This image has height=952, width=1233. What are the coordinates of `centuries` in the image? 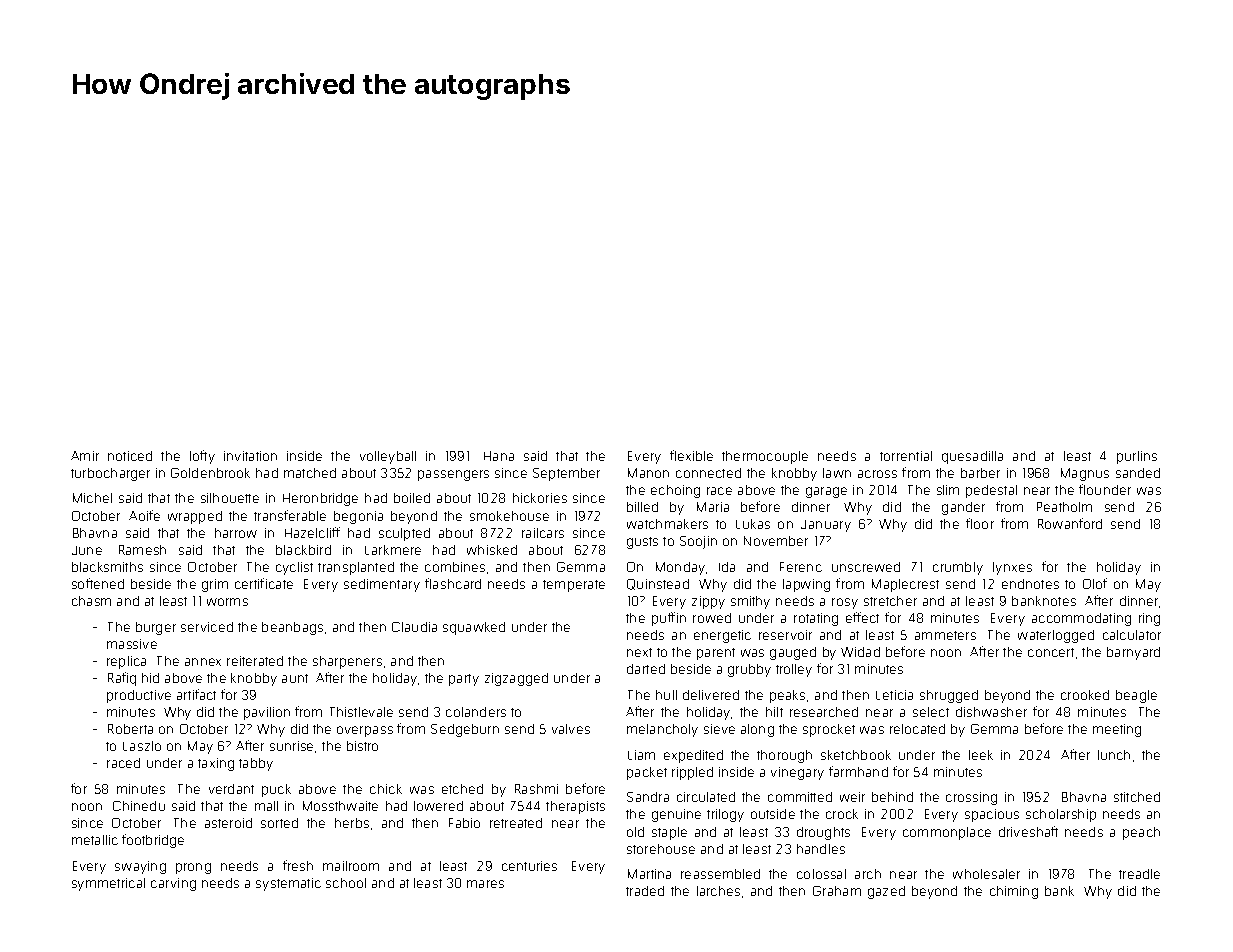 It's located at (529, 866).
